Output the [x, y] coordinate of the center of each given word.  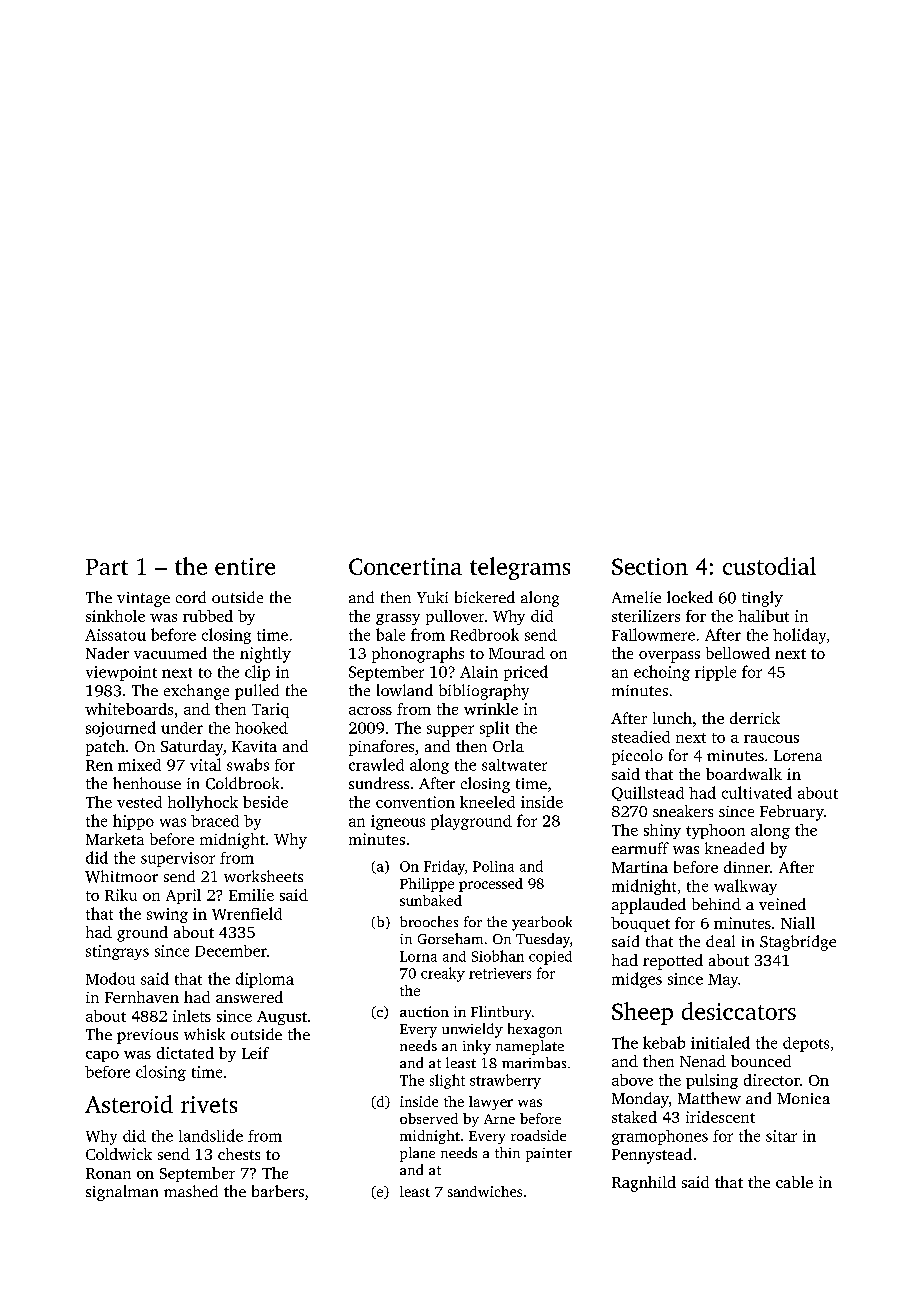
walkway [745, 887]
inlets [192, 1016]
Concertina [405, 566]
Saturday [192, 748]
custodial [769, 566]
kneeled [487, 802]
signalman [122, 1193]
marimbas [534, 1062]
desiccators [739, 1011]
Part [107, 567]
